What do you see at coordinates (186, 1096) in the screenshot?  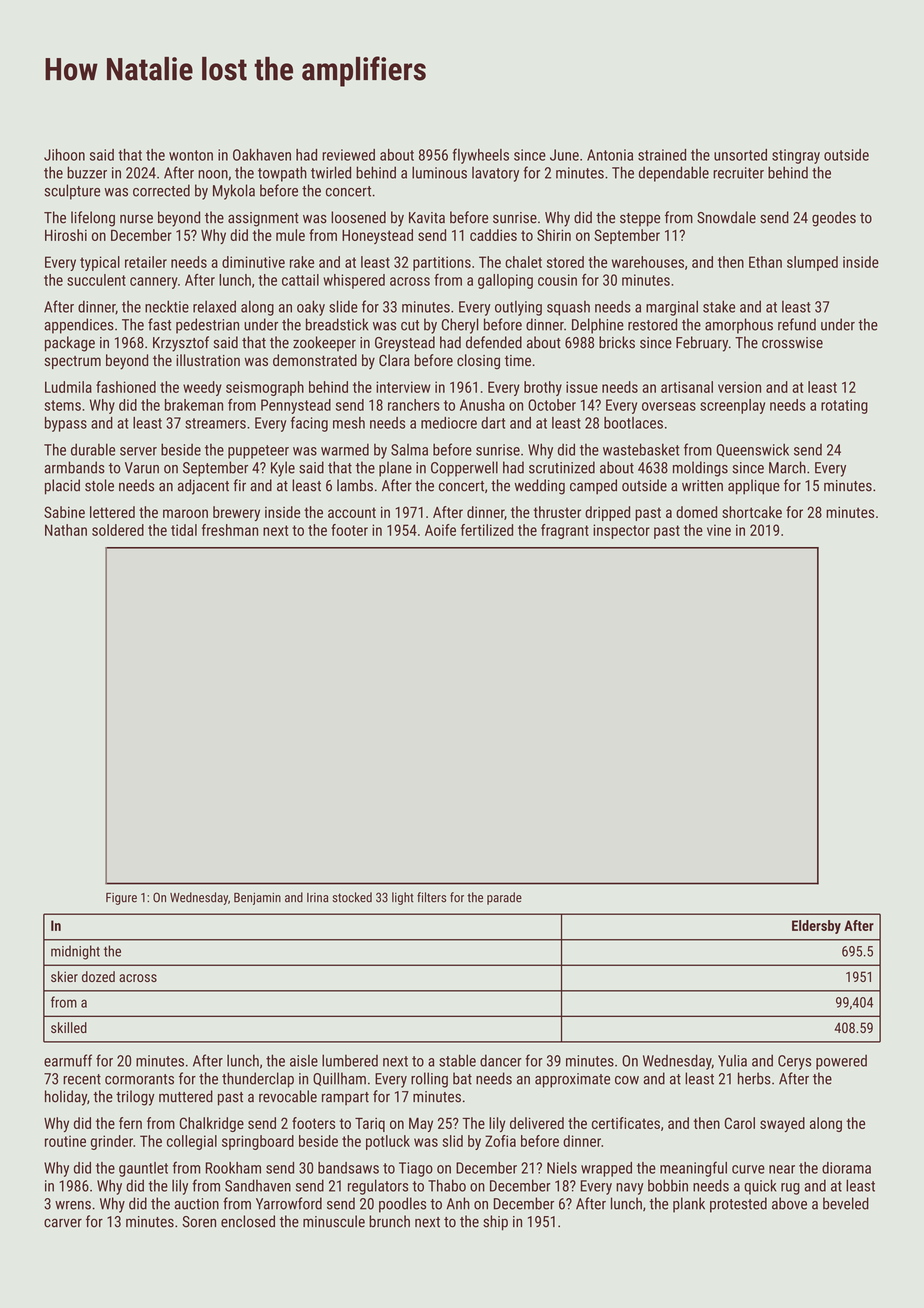 I see `muttered` at bounding box center [186, 1096].
